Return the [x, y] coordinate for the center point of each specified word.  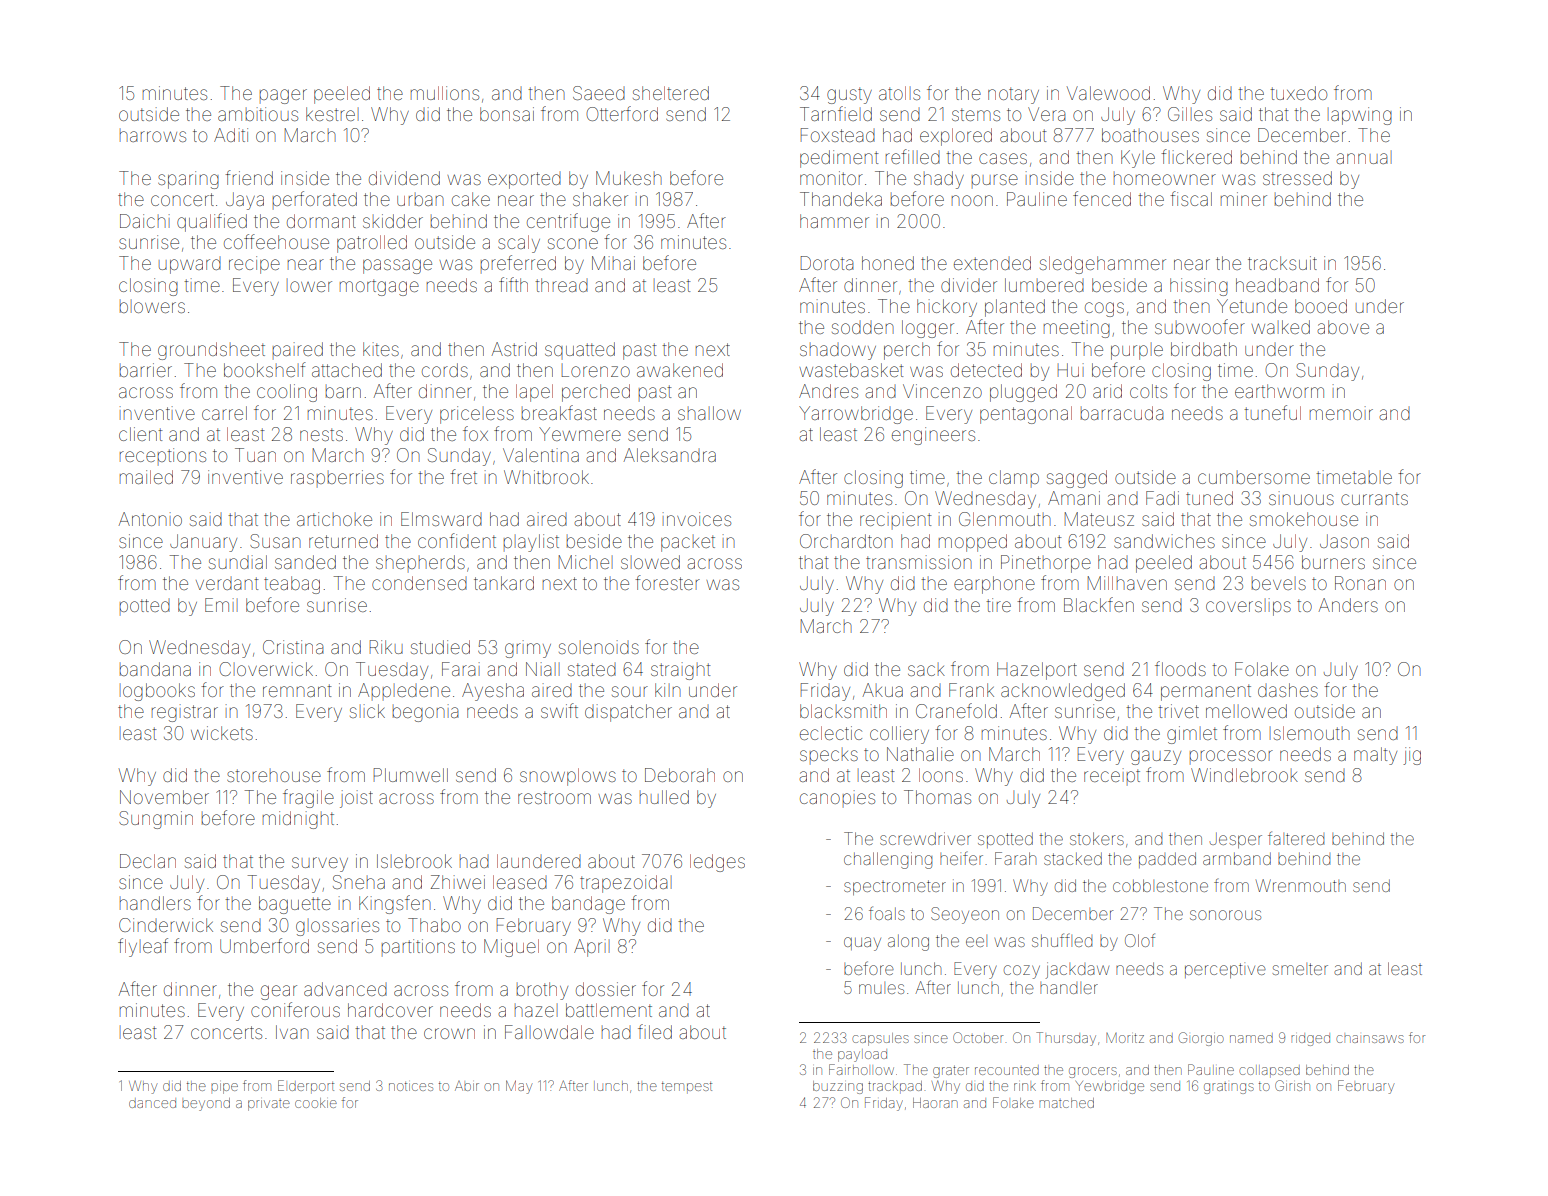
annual [1364, 157]
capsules [880, 1039]
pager [283, 96]
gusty [849, 95]
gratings [1229, 1088]
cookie [316, 1103]
